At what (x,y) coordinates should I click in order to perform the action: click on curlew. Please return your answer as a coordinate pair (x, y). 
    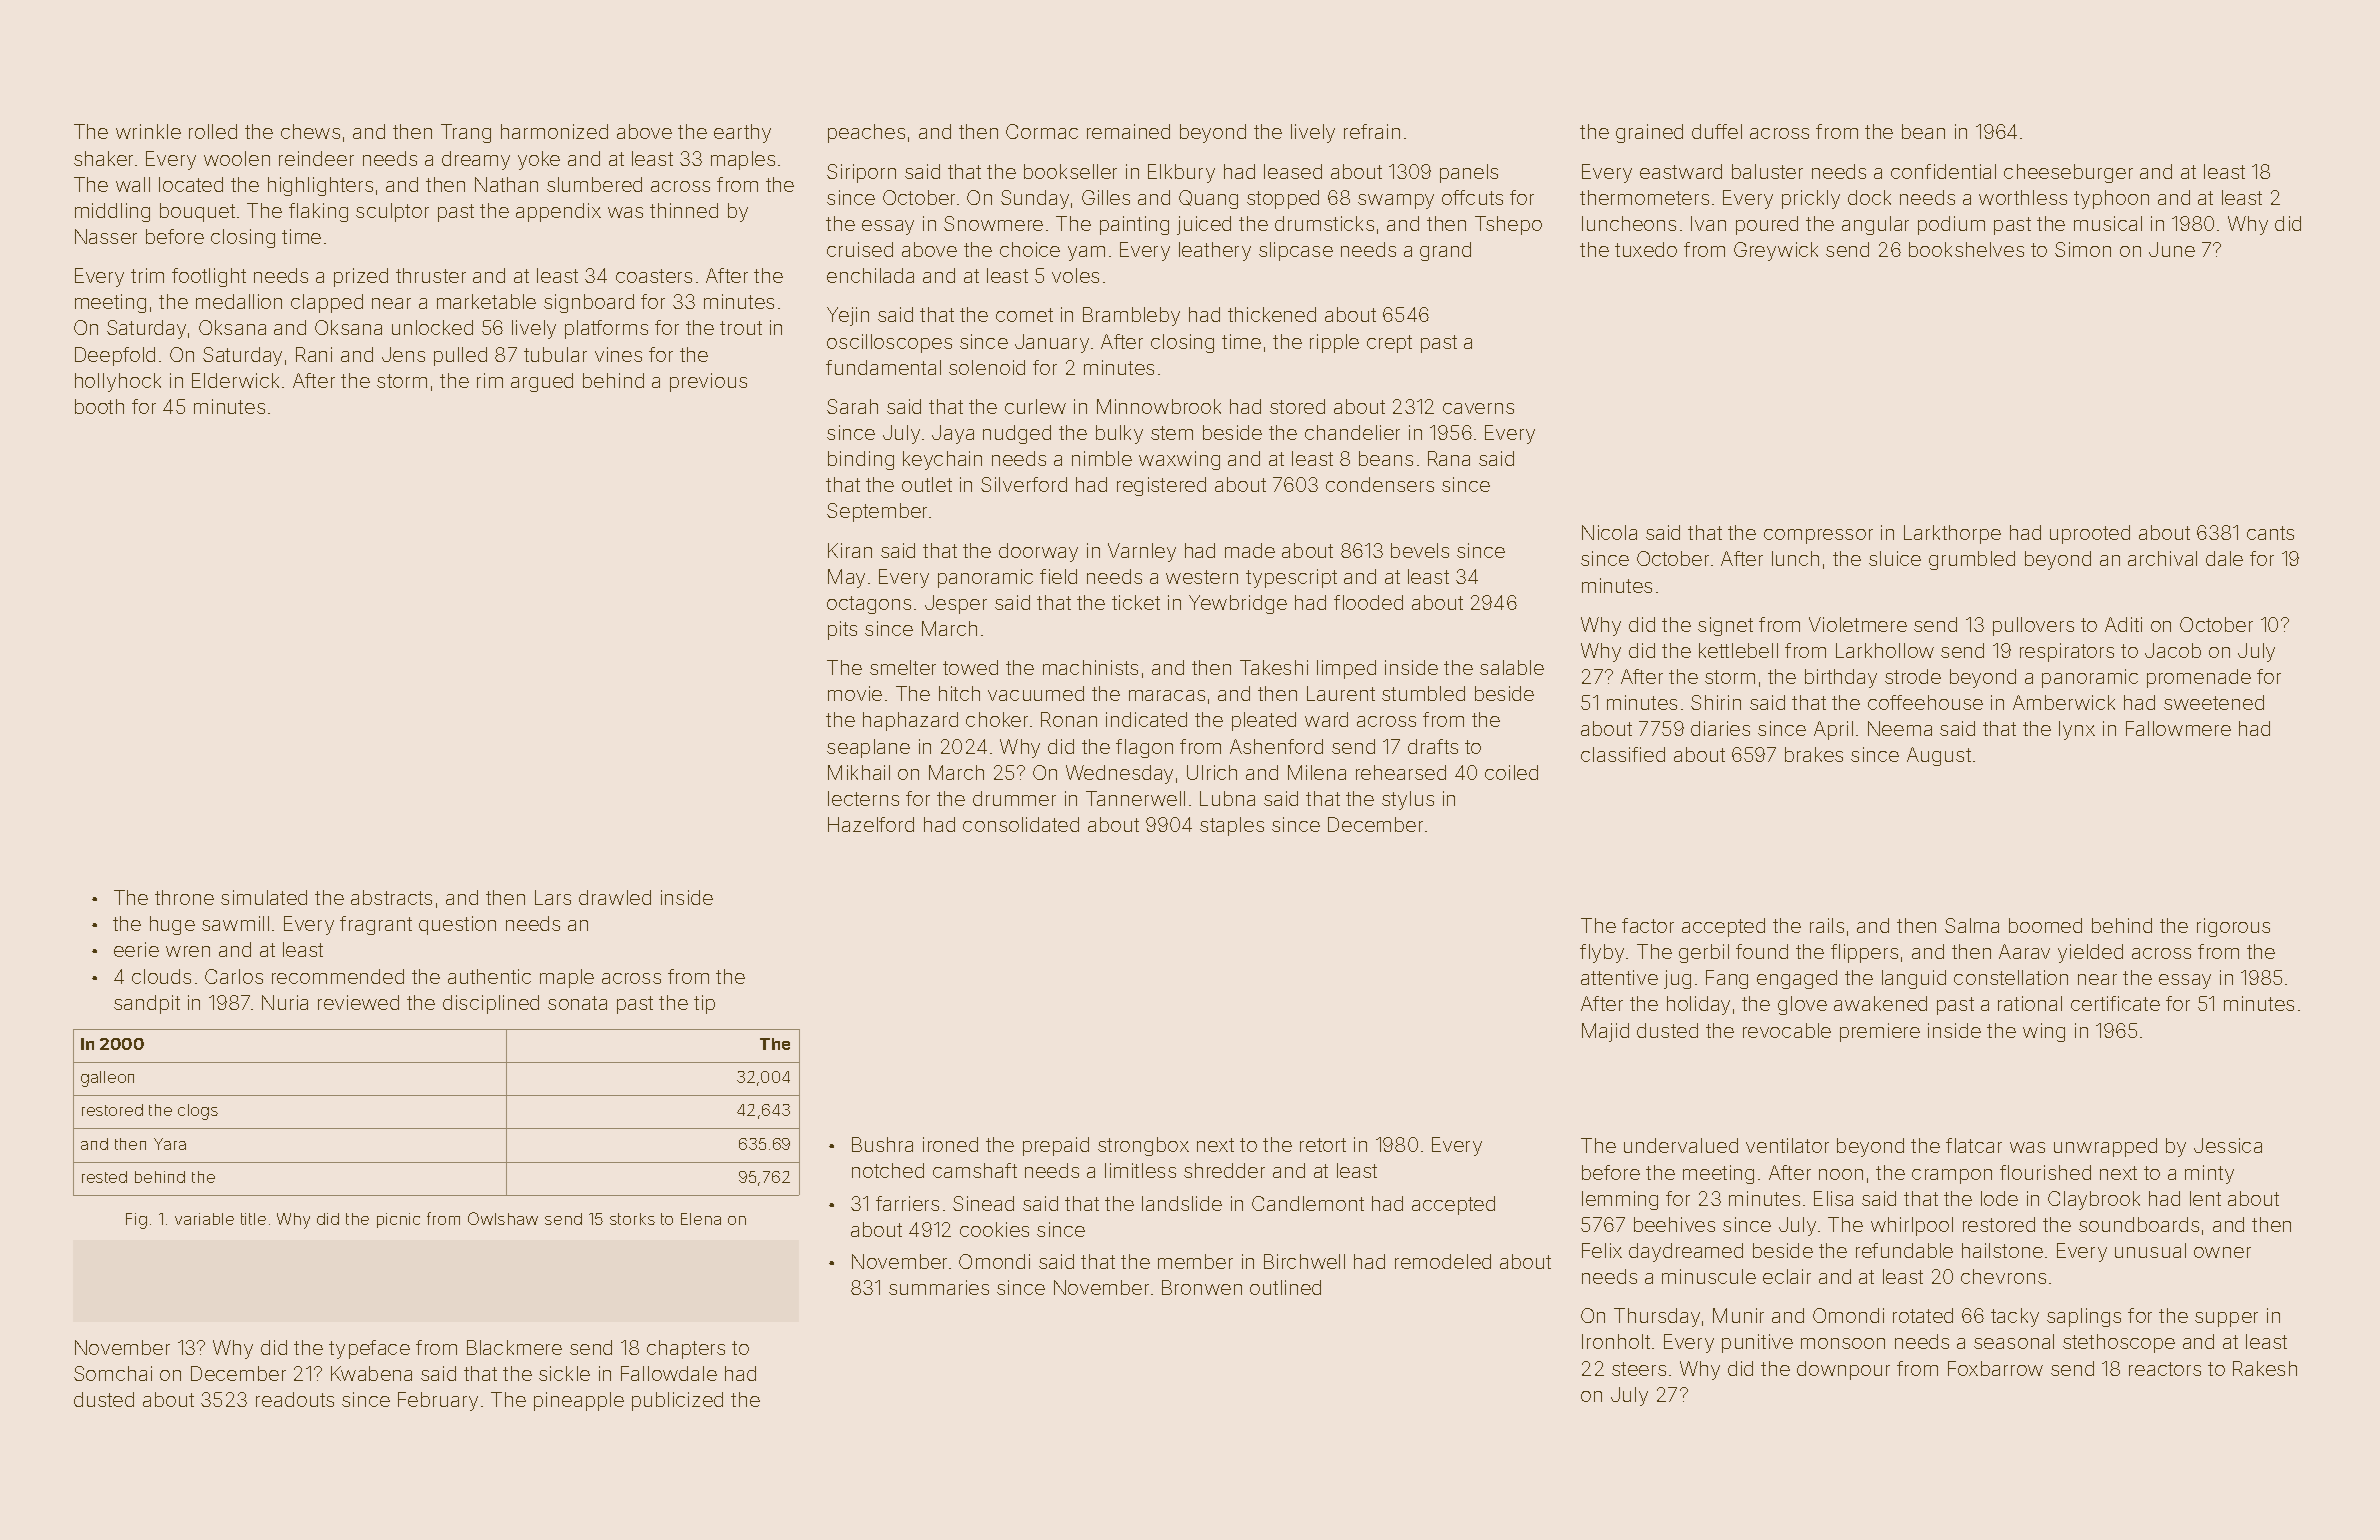
    Looking at the image, I should click on (1035, 406).
